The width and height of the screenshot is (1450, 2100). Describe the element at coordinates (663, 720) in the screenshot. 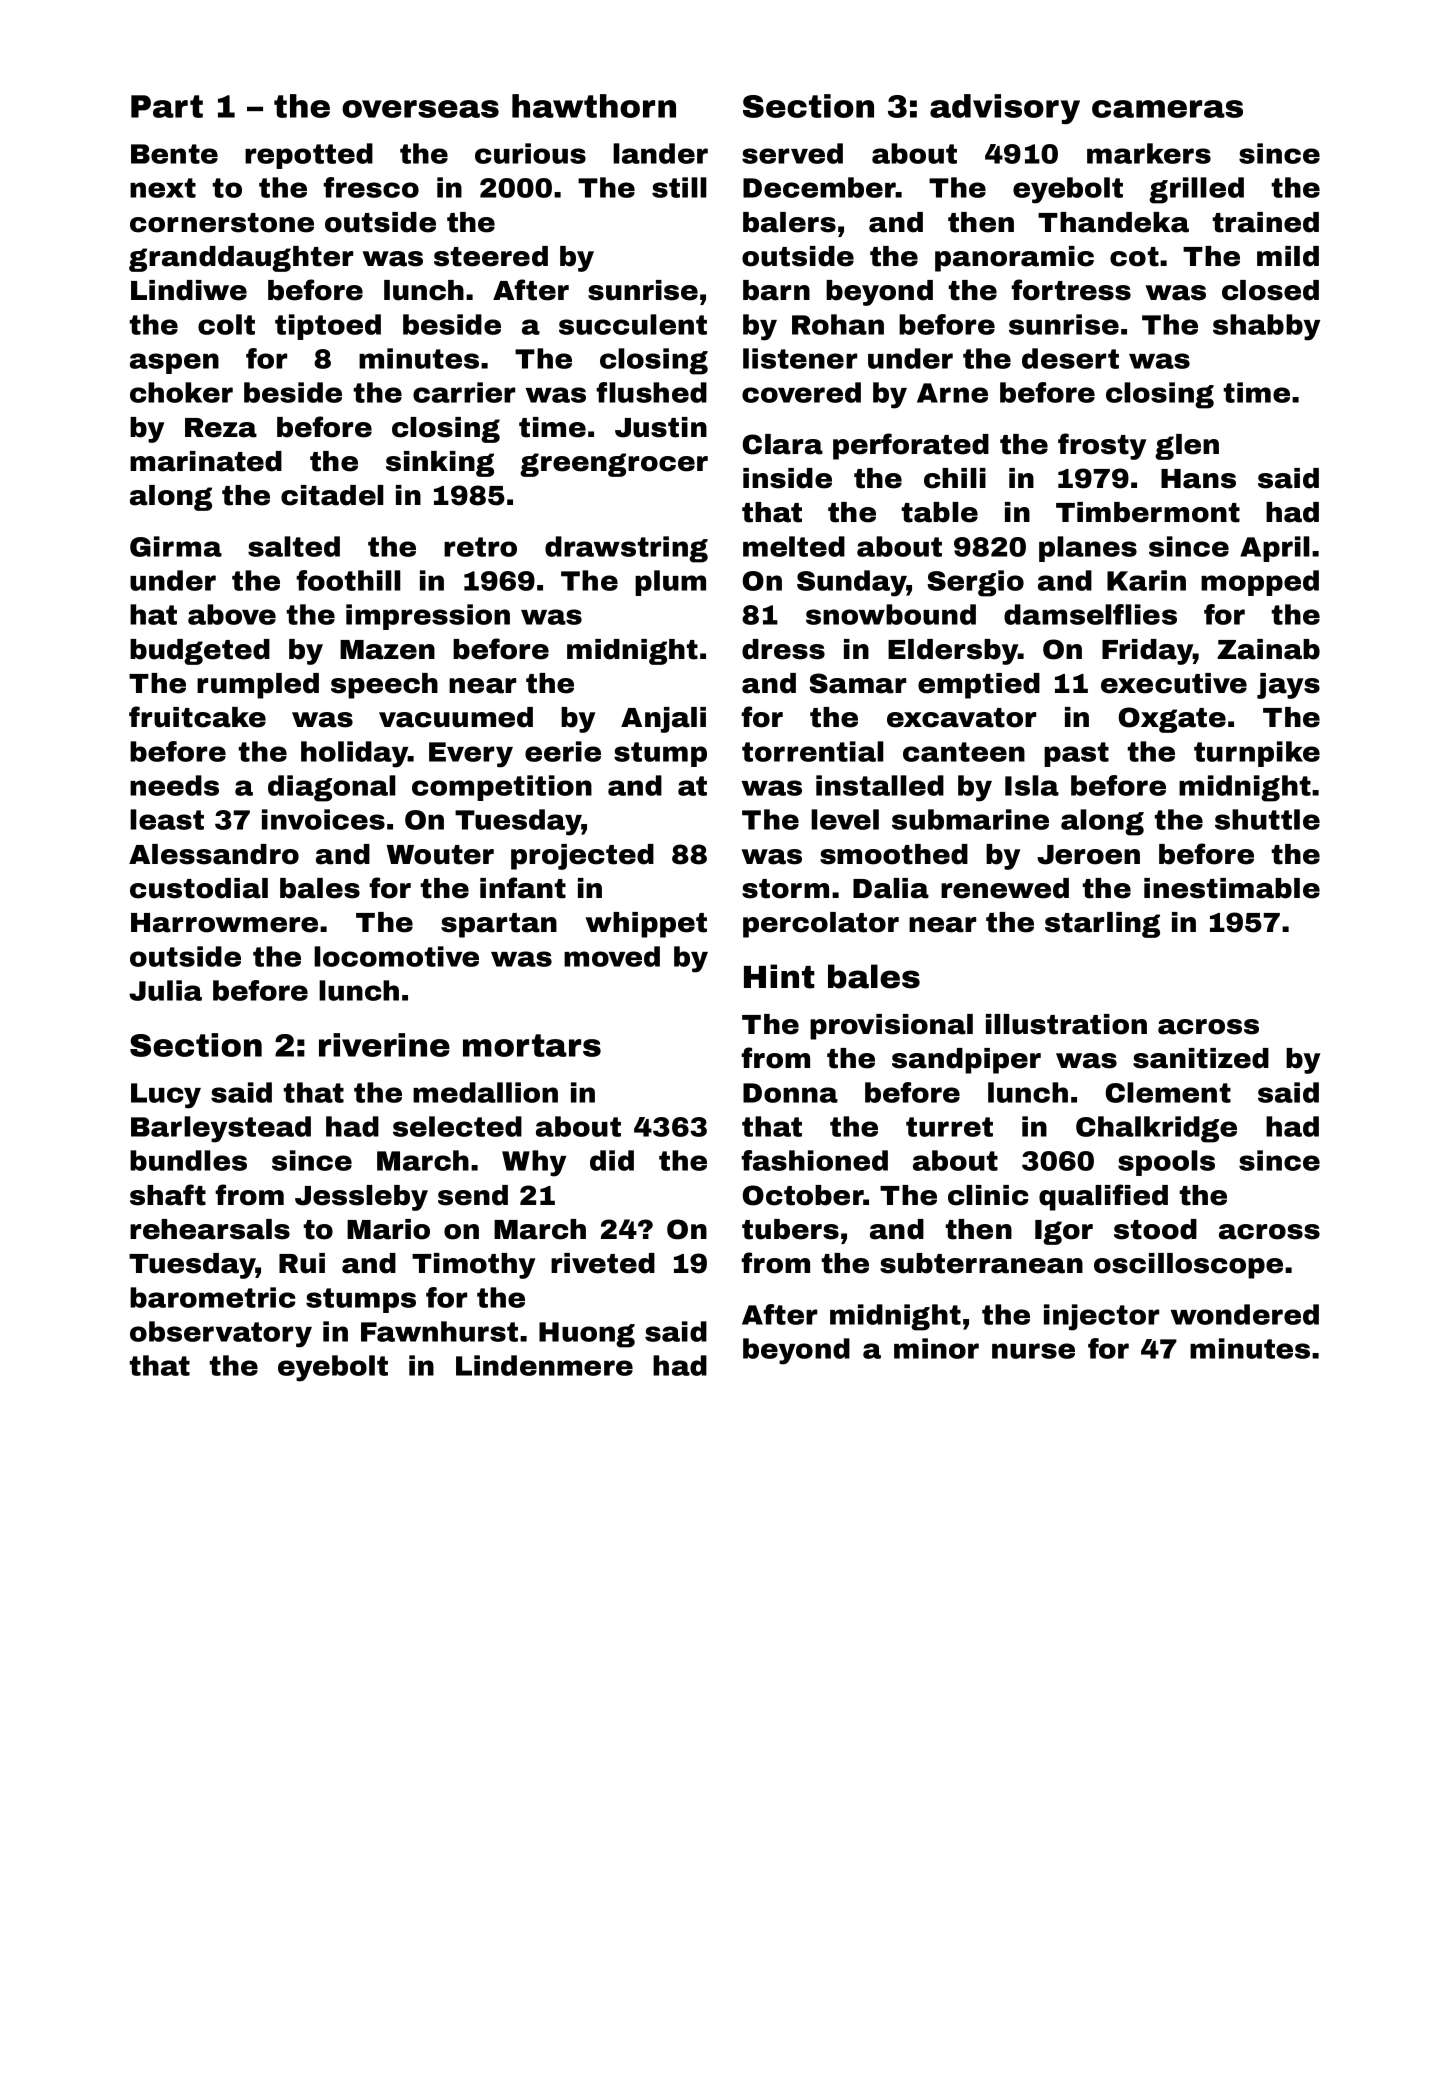

I see `Anjali` at that location.
